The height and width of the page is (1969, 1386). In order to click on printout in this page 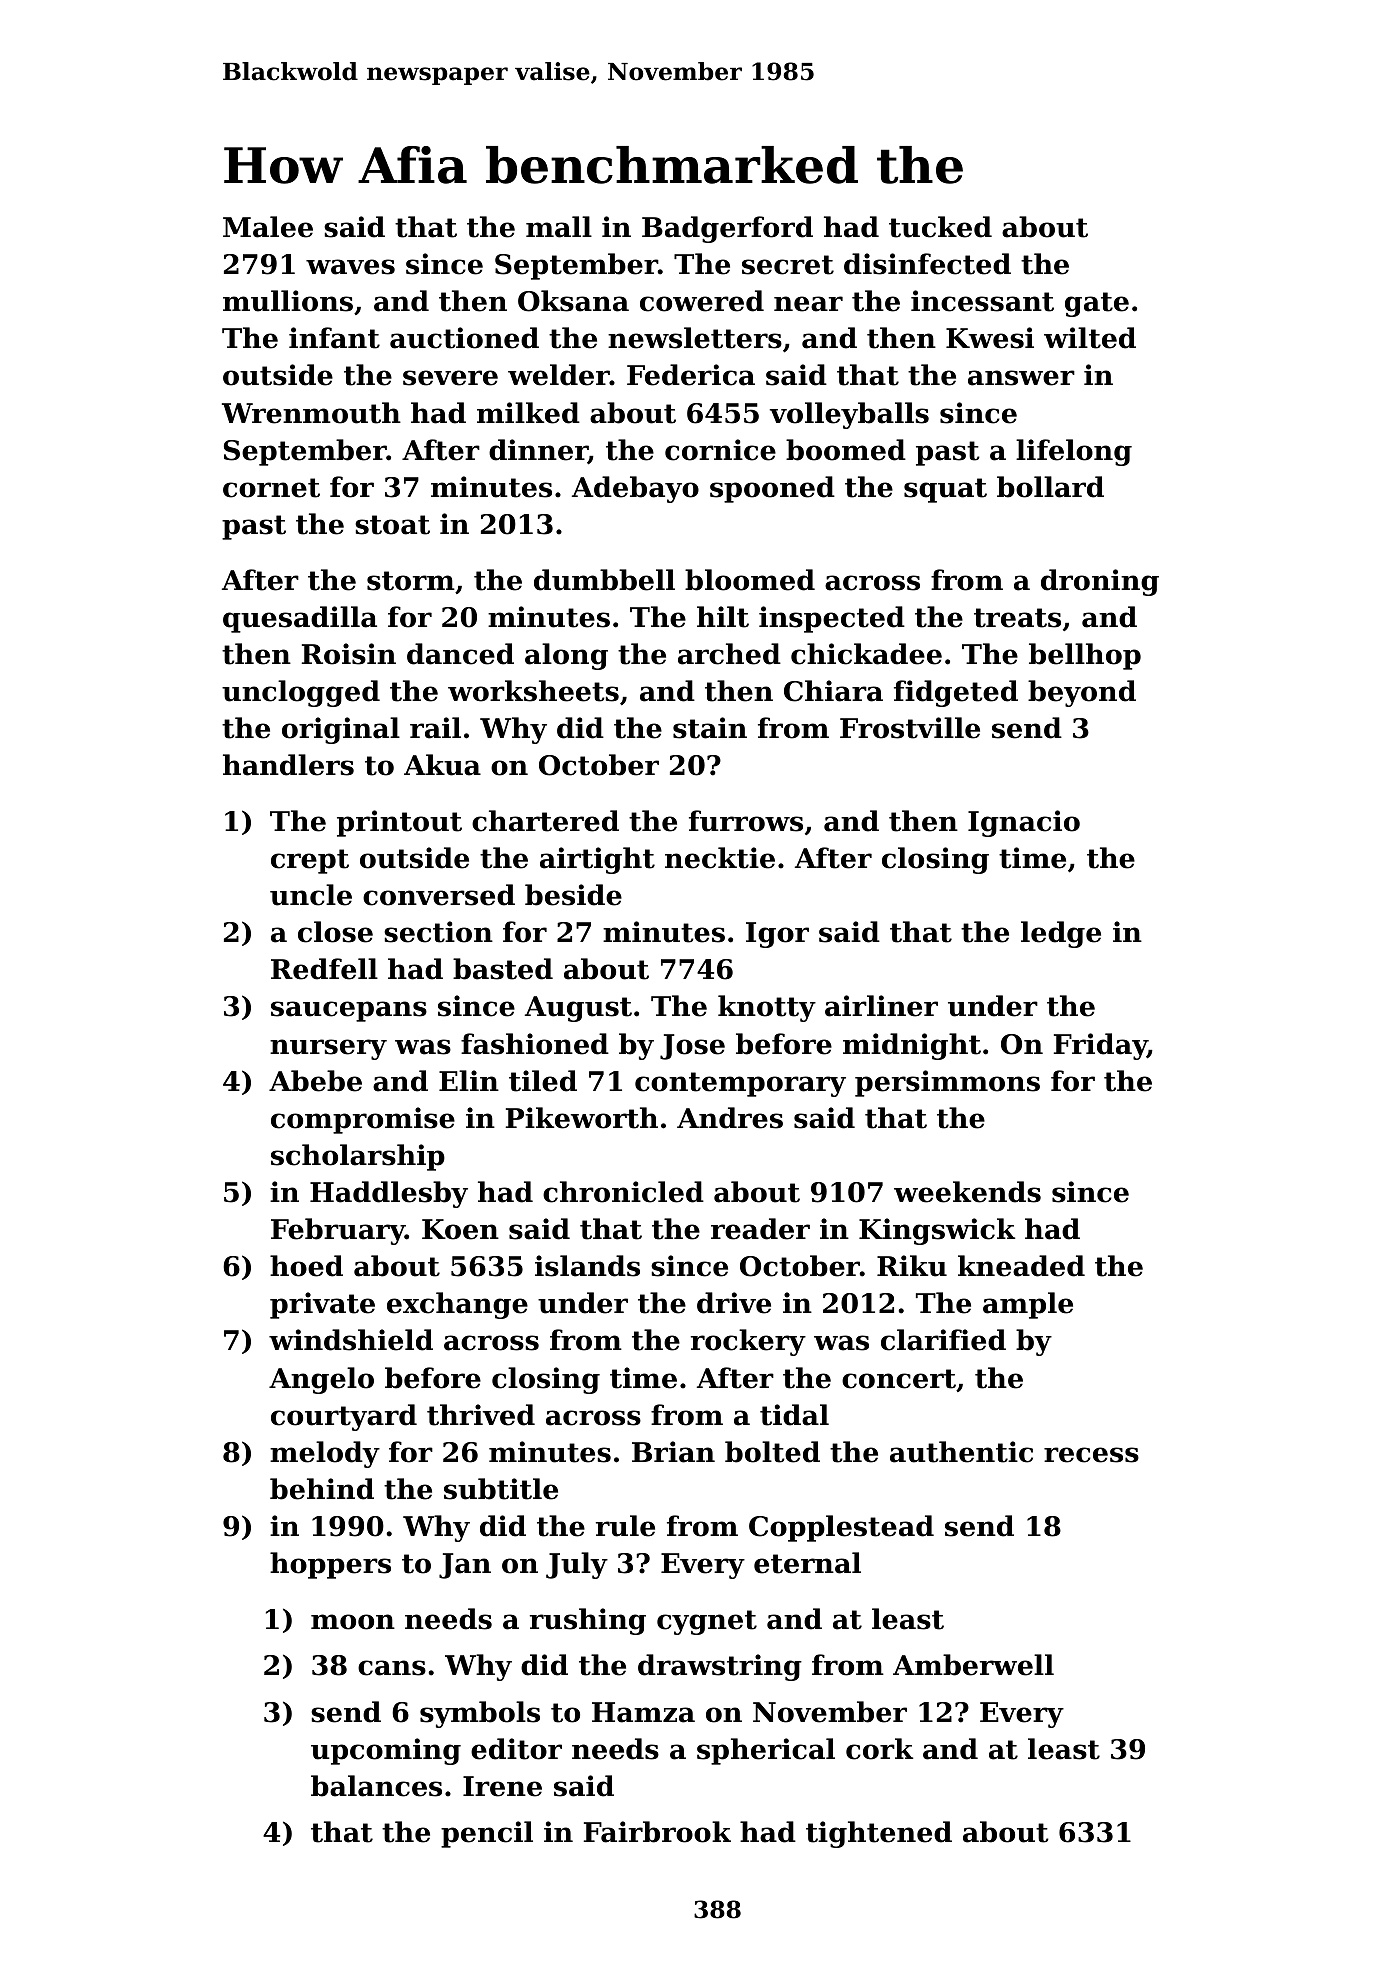, I will do `click(399, 823)`.
